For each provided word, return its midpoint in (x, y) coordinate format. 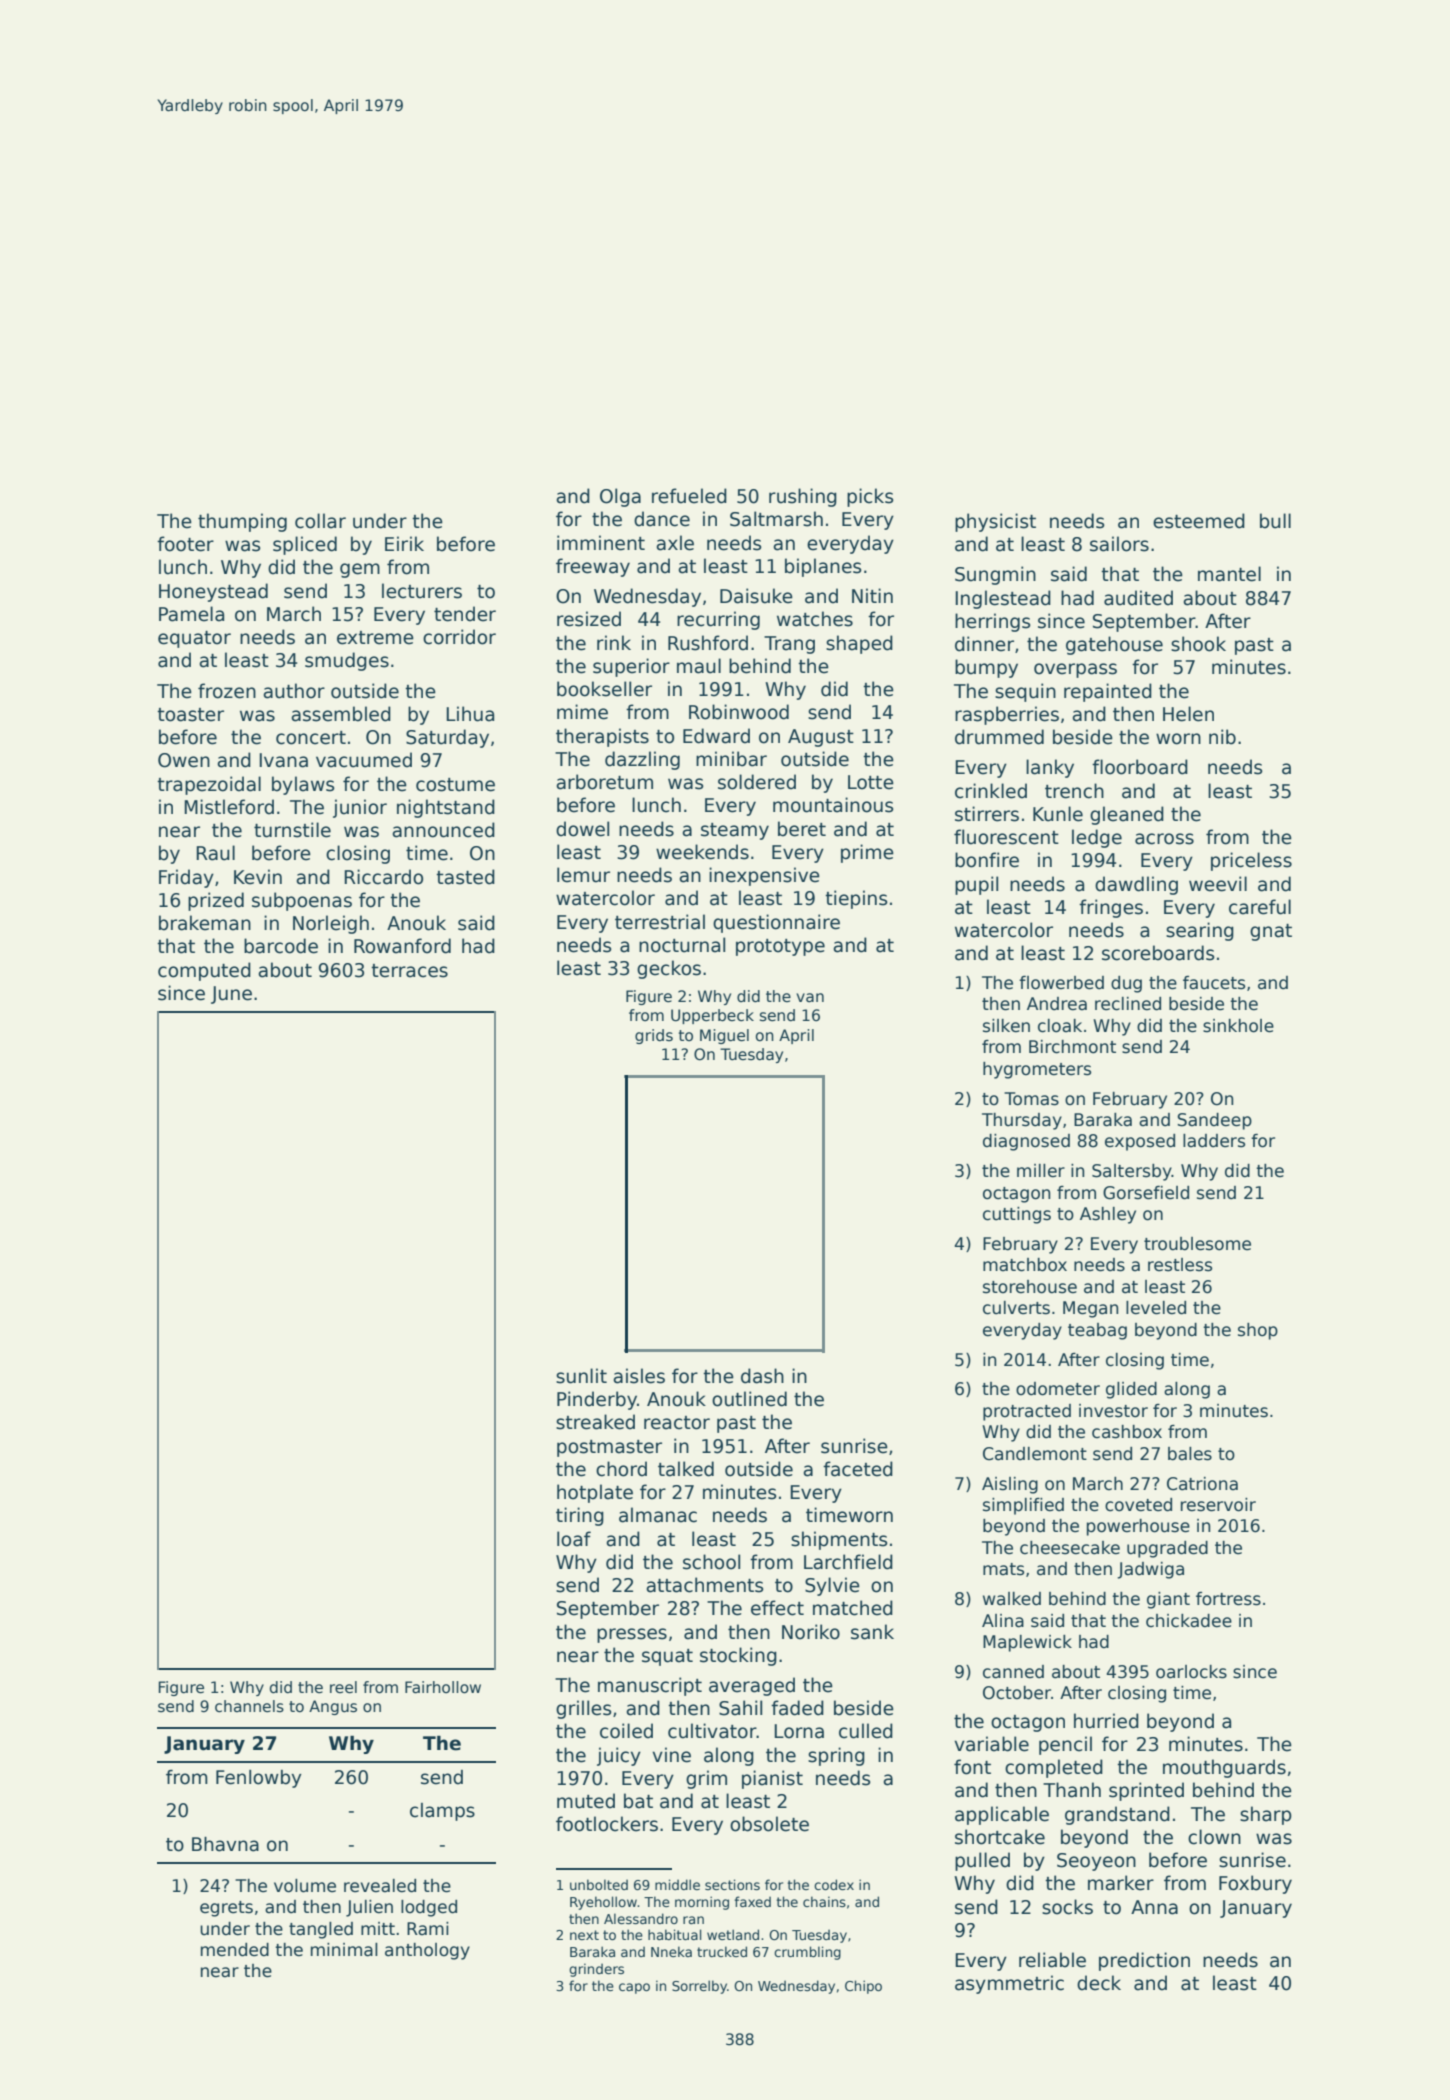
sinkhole (1238, 1026)
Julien (369, 1908)
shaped (859, 644)
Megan (1090, 1309)
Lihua (470, 714)
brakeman (205, 923)
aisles (639, 1376)
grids (654, 1036)
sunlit (581, 1376)
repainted (1108, 692)
